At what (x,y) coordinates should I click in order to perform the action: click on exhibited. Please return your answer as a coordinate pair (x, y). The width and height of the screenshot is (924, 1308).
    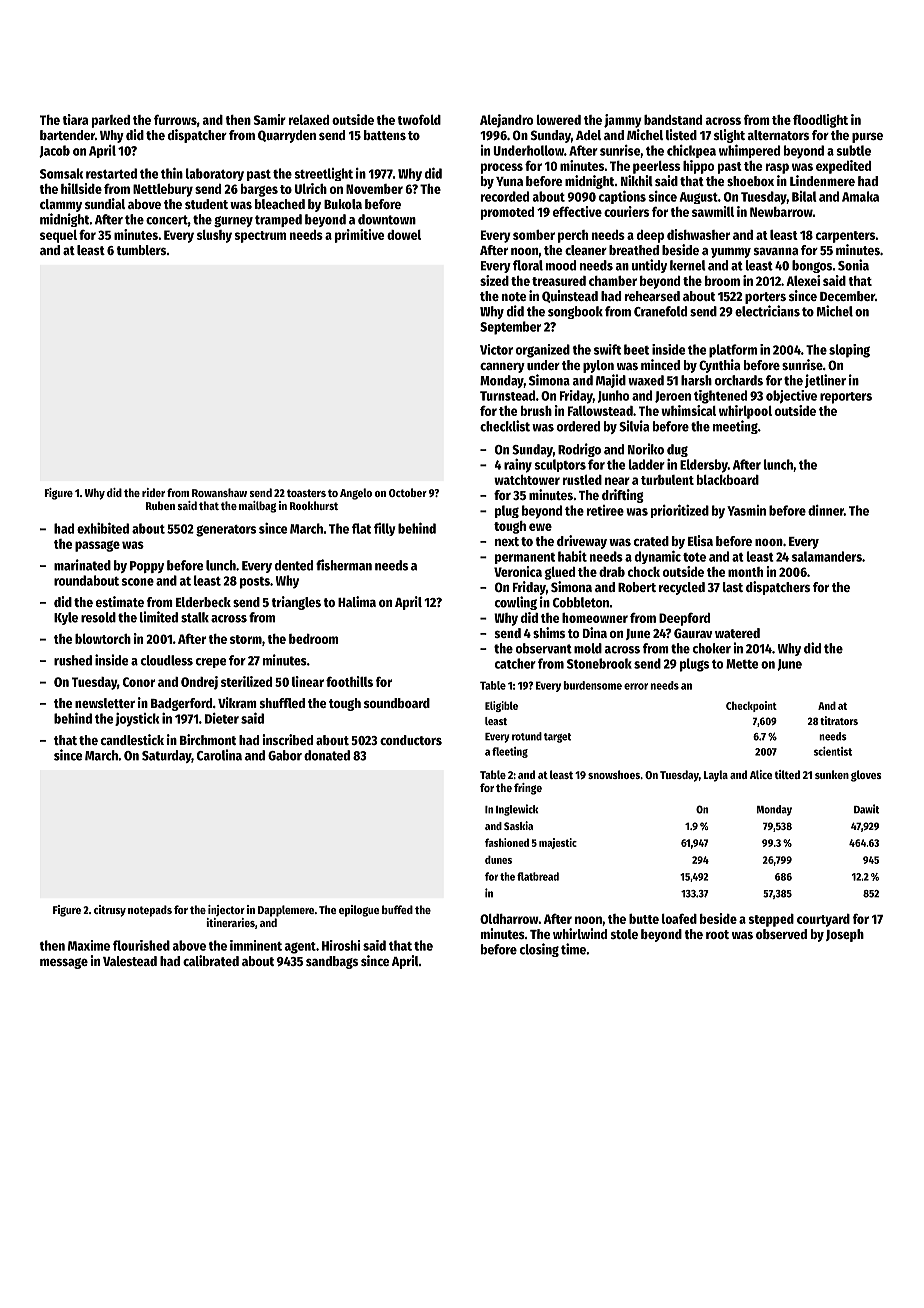
    Looking at the image, I should click on (103, 528).
